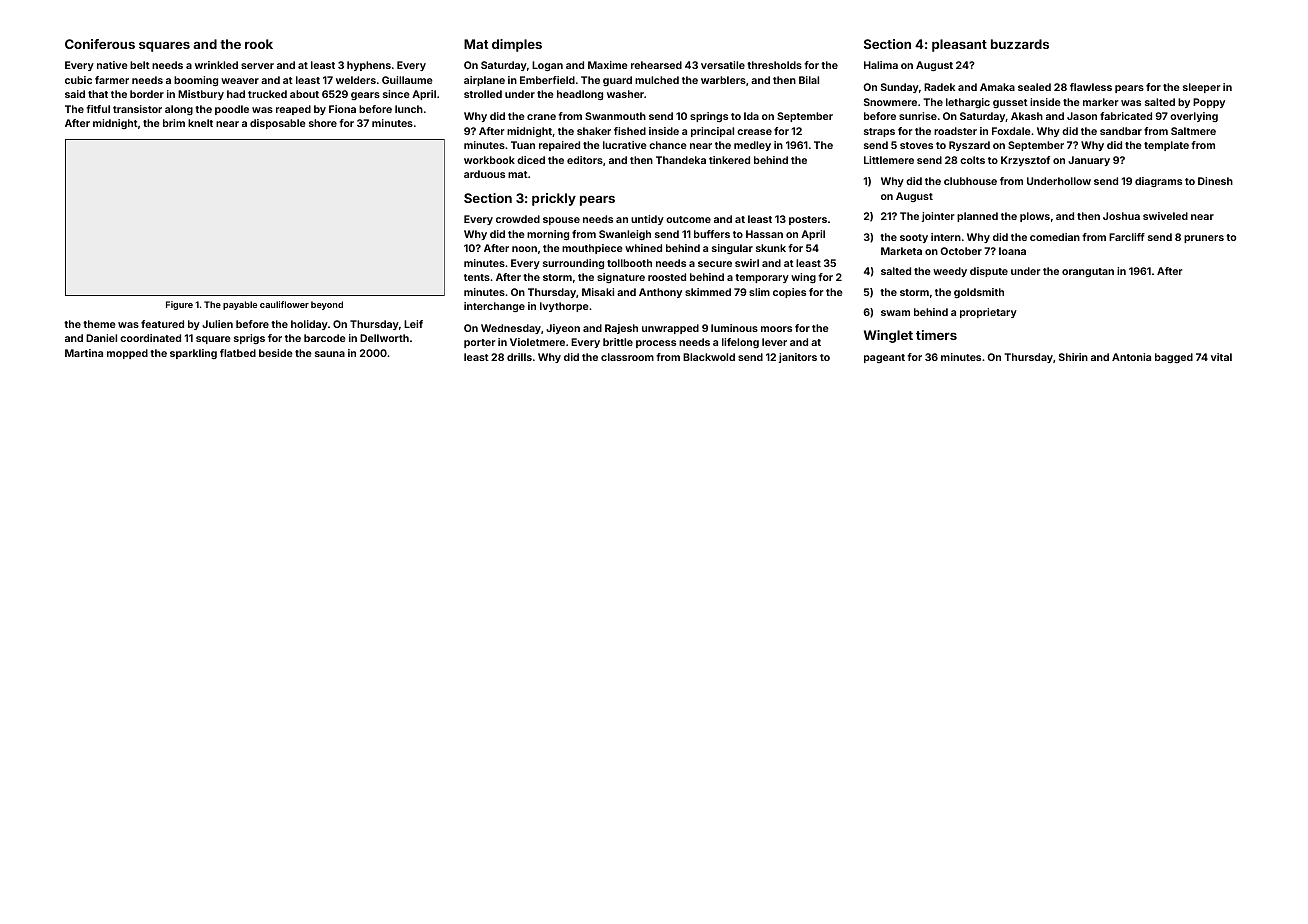  What do you see at coordinates (1020, 44) in the page?
I see `buzzards` at bounding box center [1020, 44].
